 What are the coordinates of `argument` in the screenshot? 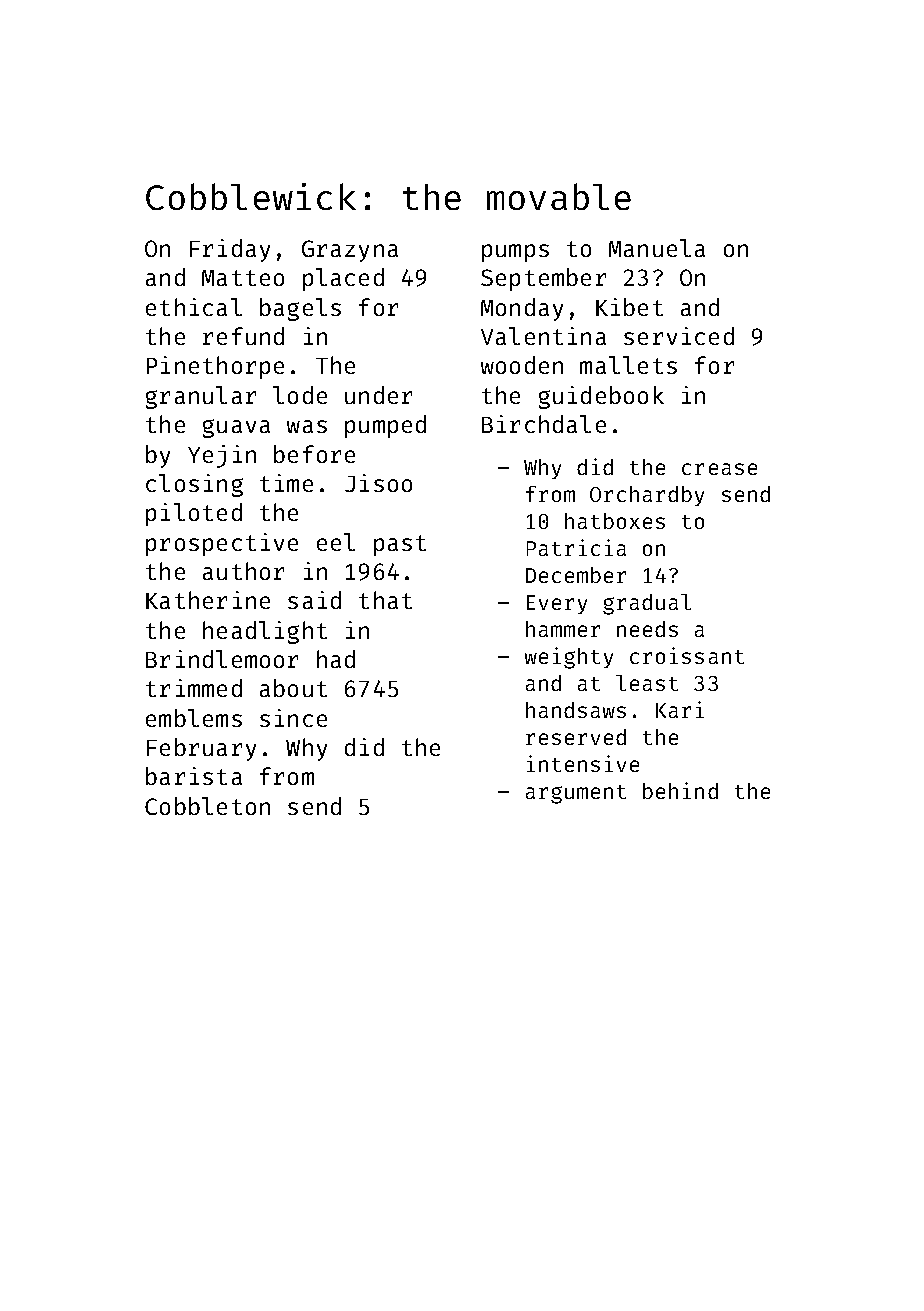 It's located at (576, 794).
